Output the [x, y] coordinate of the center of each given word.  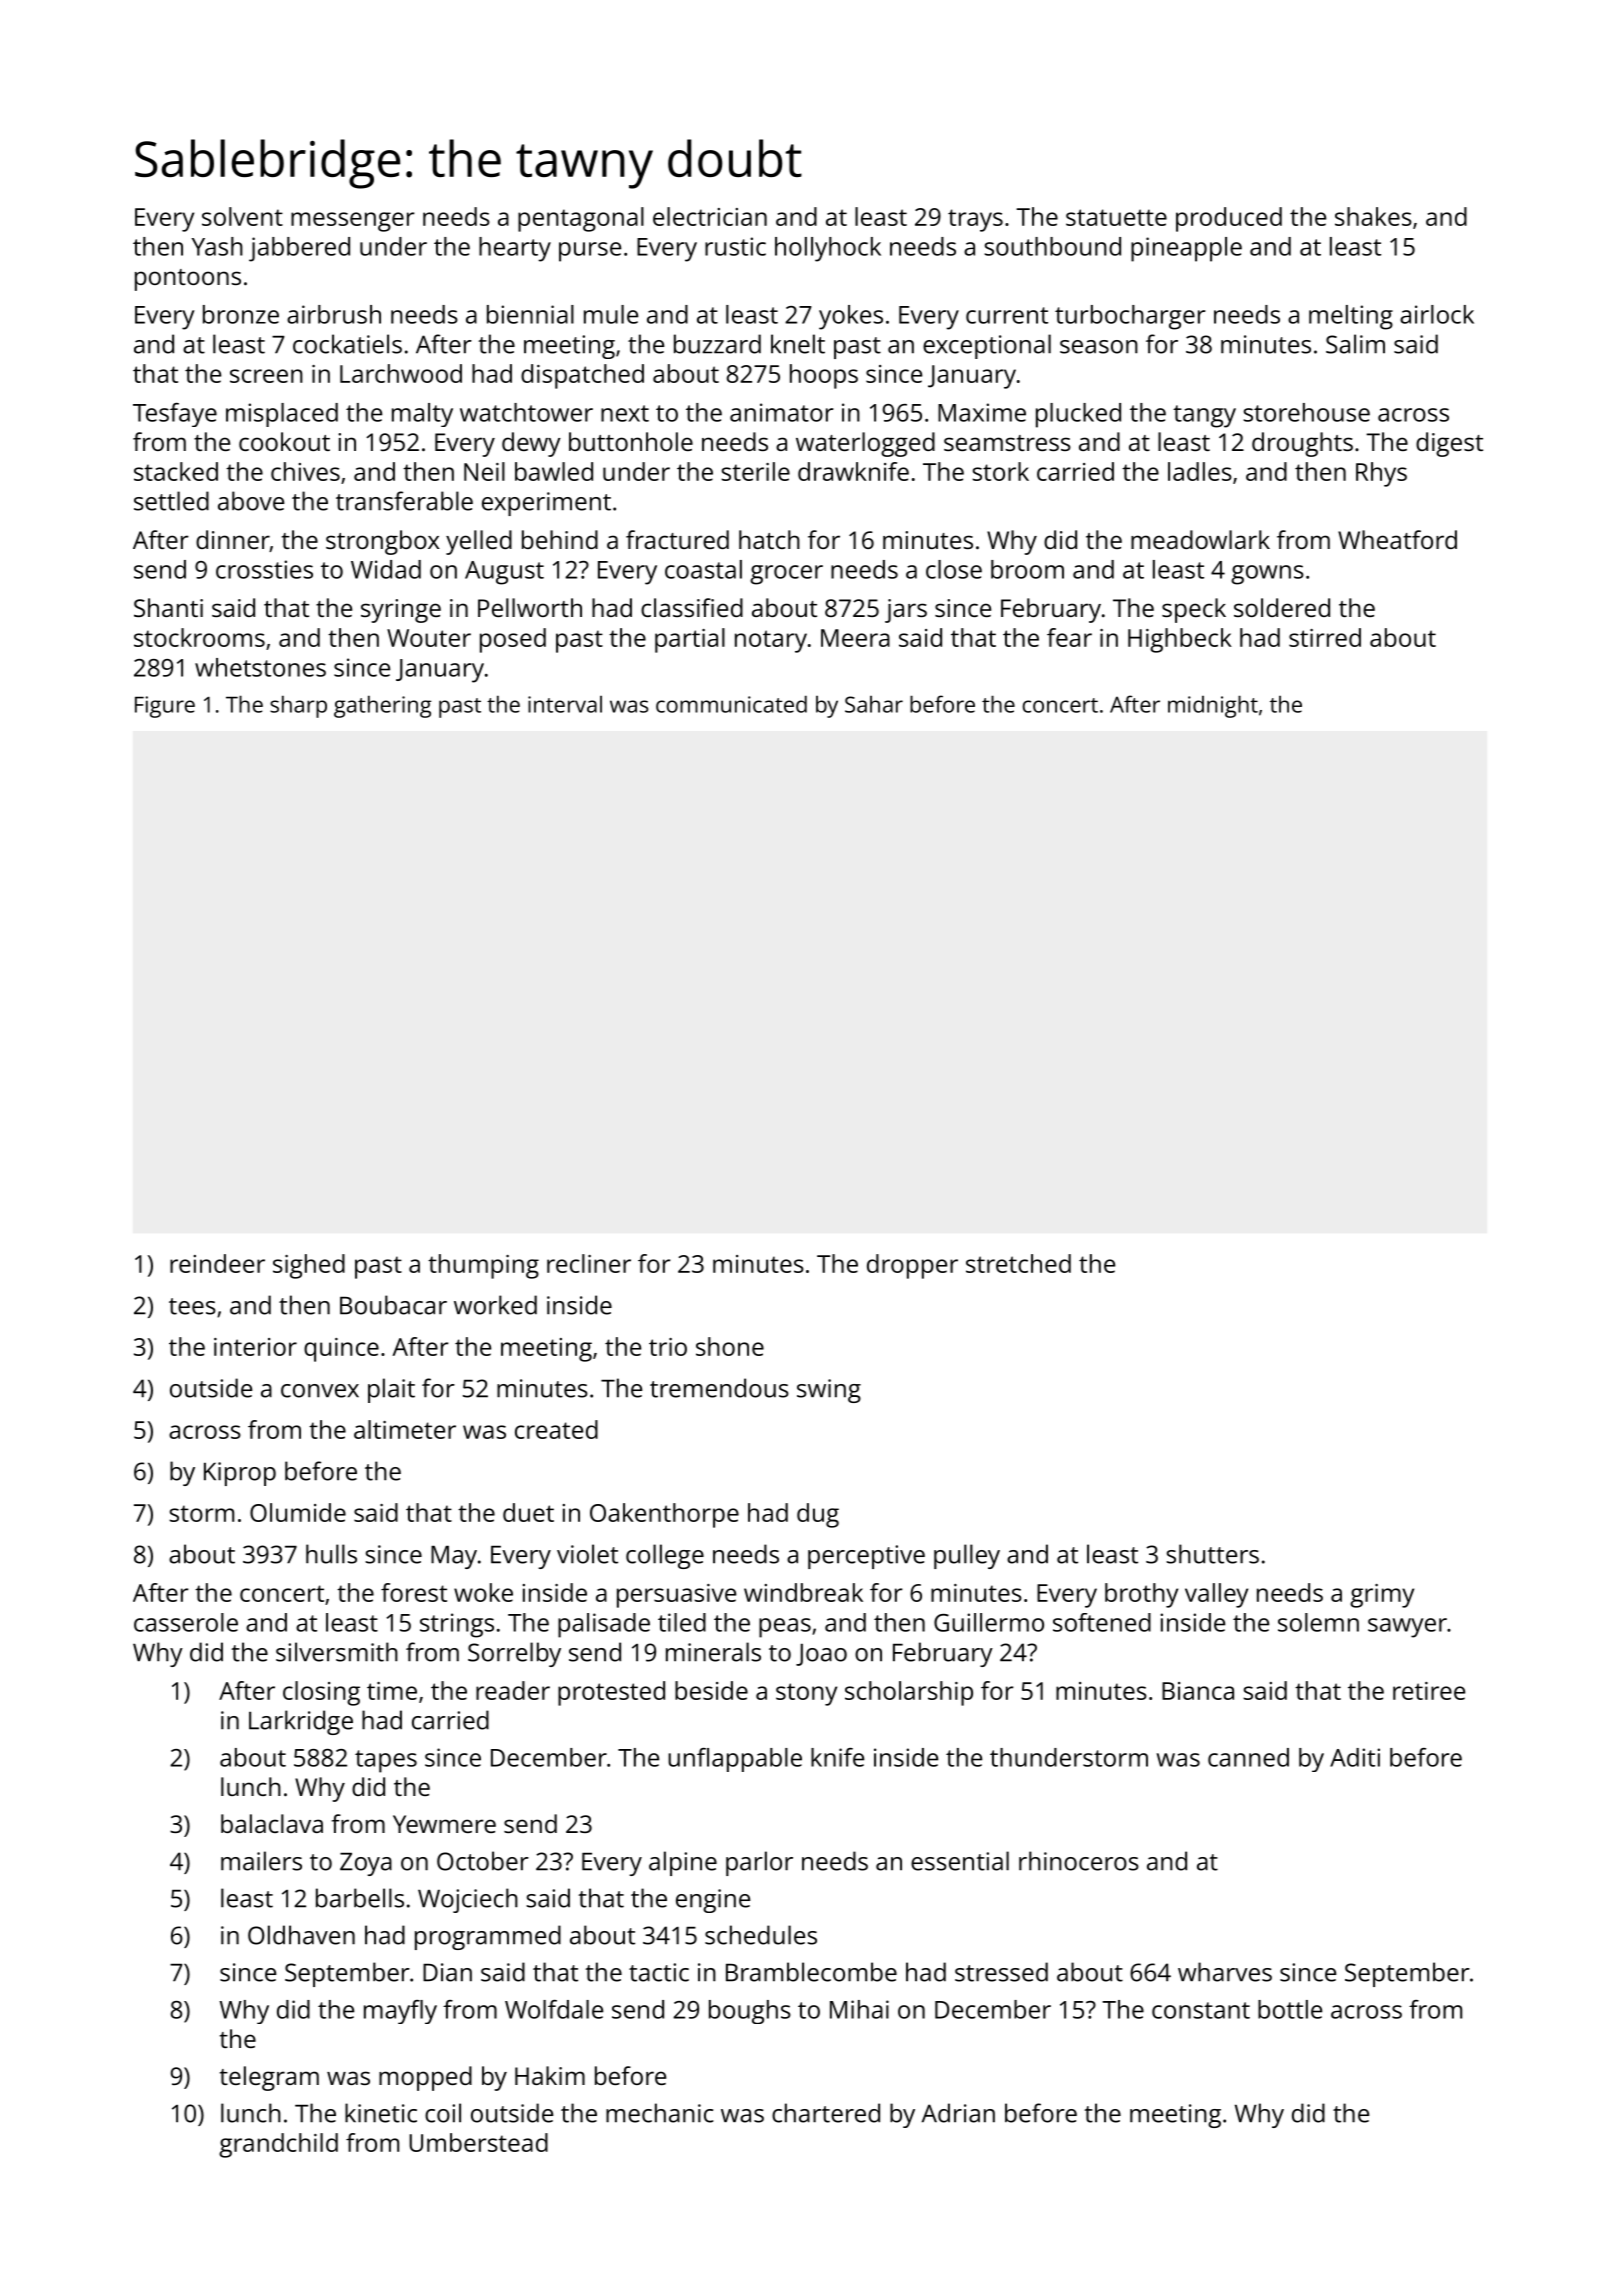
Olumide [298, 1512]
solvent [242, 216]
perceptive [866, 1557]
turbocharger [1130, 317]
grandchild [278, 2145]
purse [590, 252]
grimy [1382, 1596]
